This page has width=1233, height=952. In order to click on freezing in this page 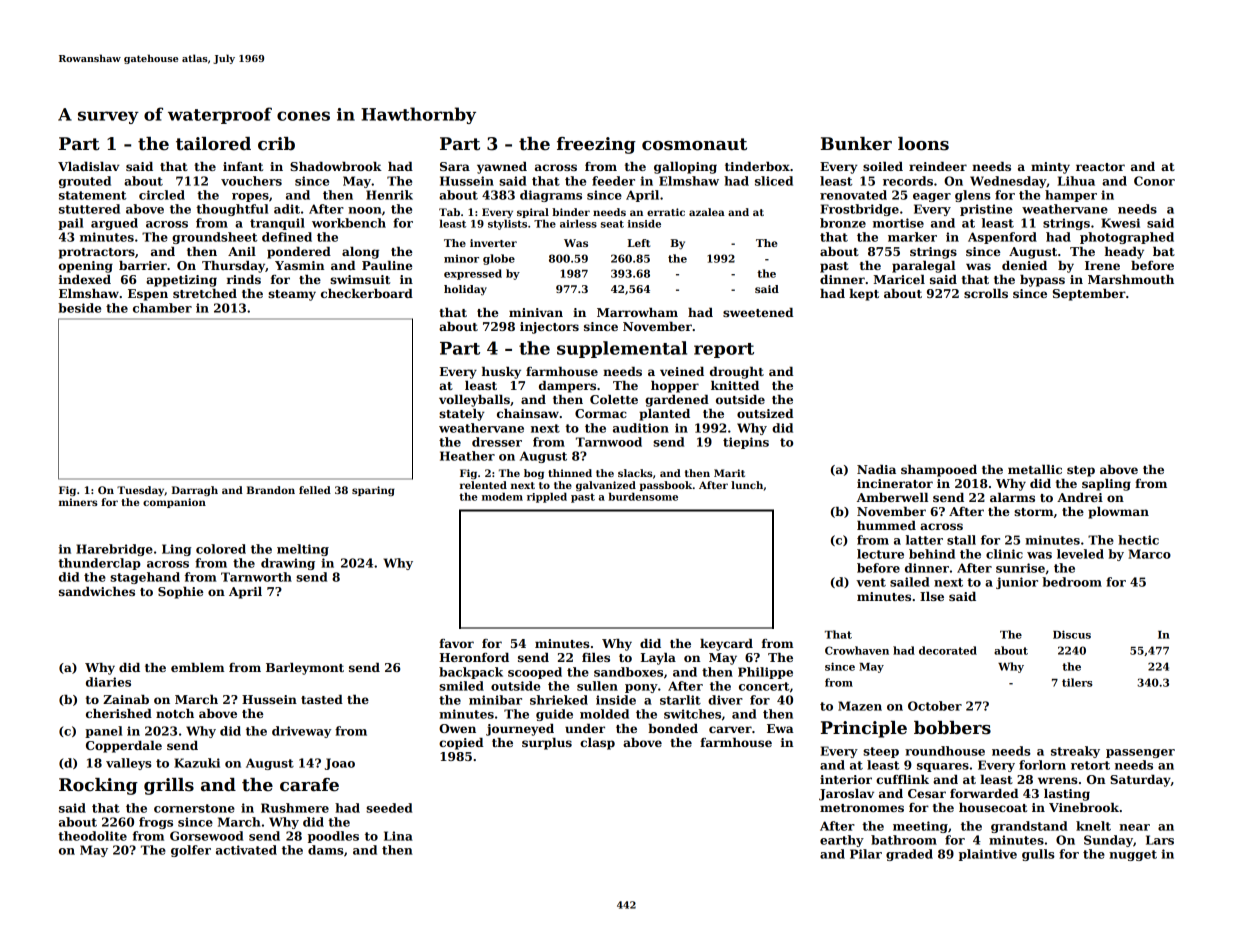, I will do `click(596, 145)`.
